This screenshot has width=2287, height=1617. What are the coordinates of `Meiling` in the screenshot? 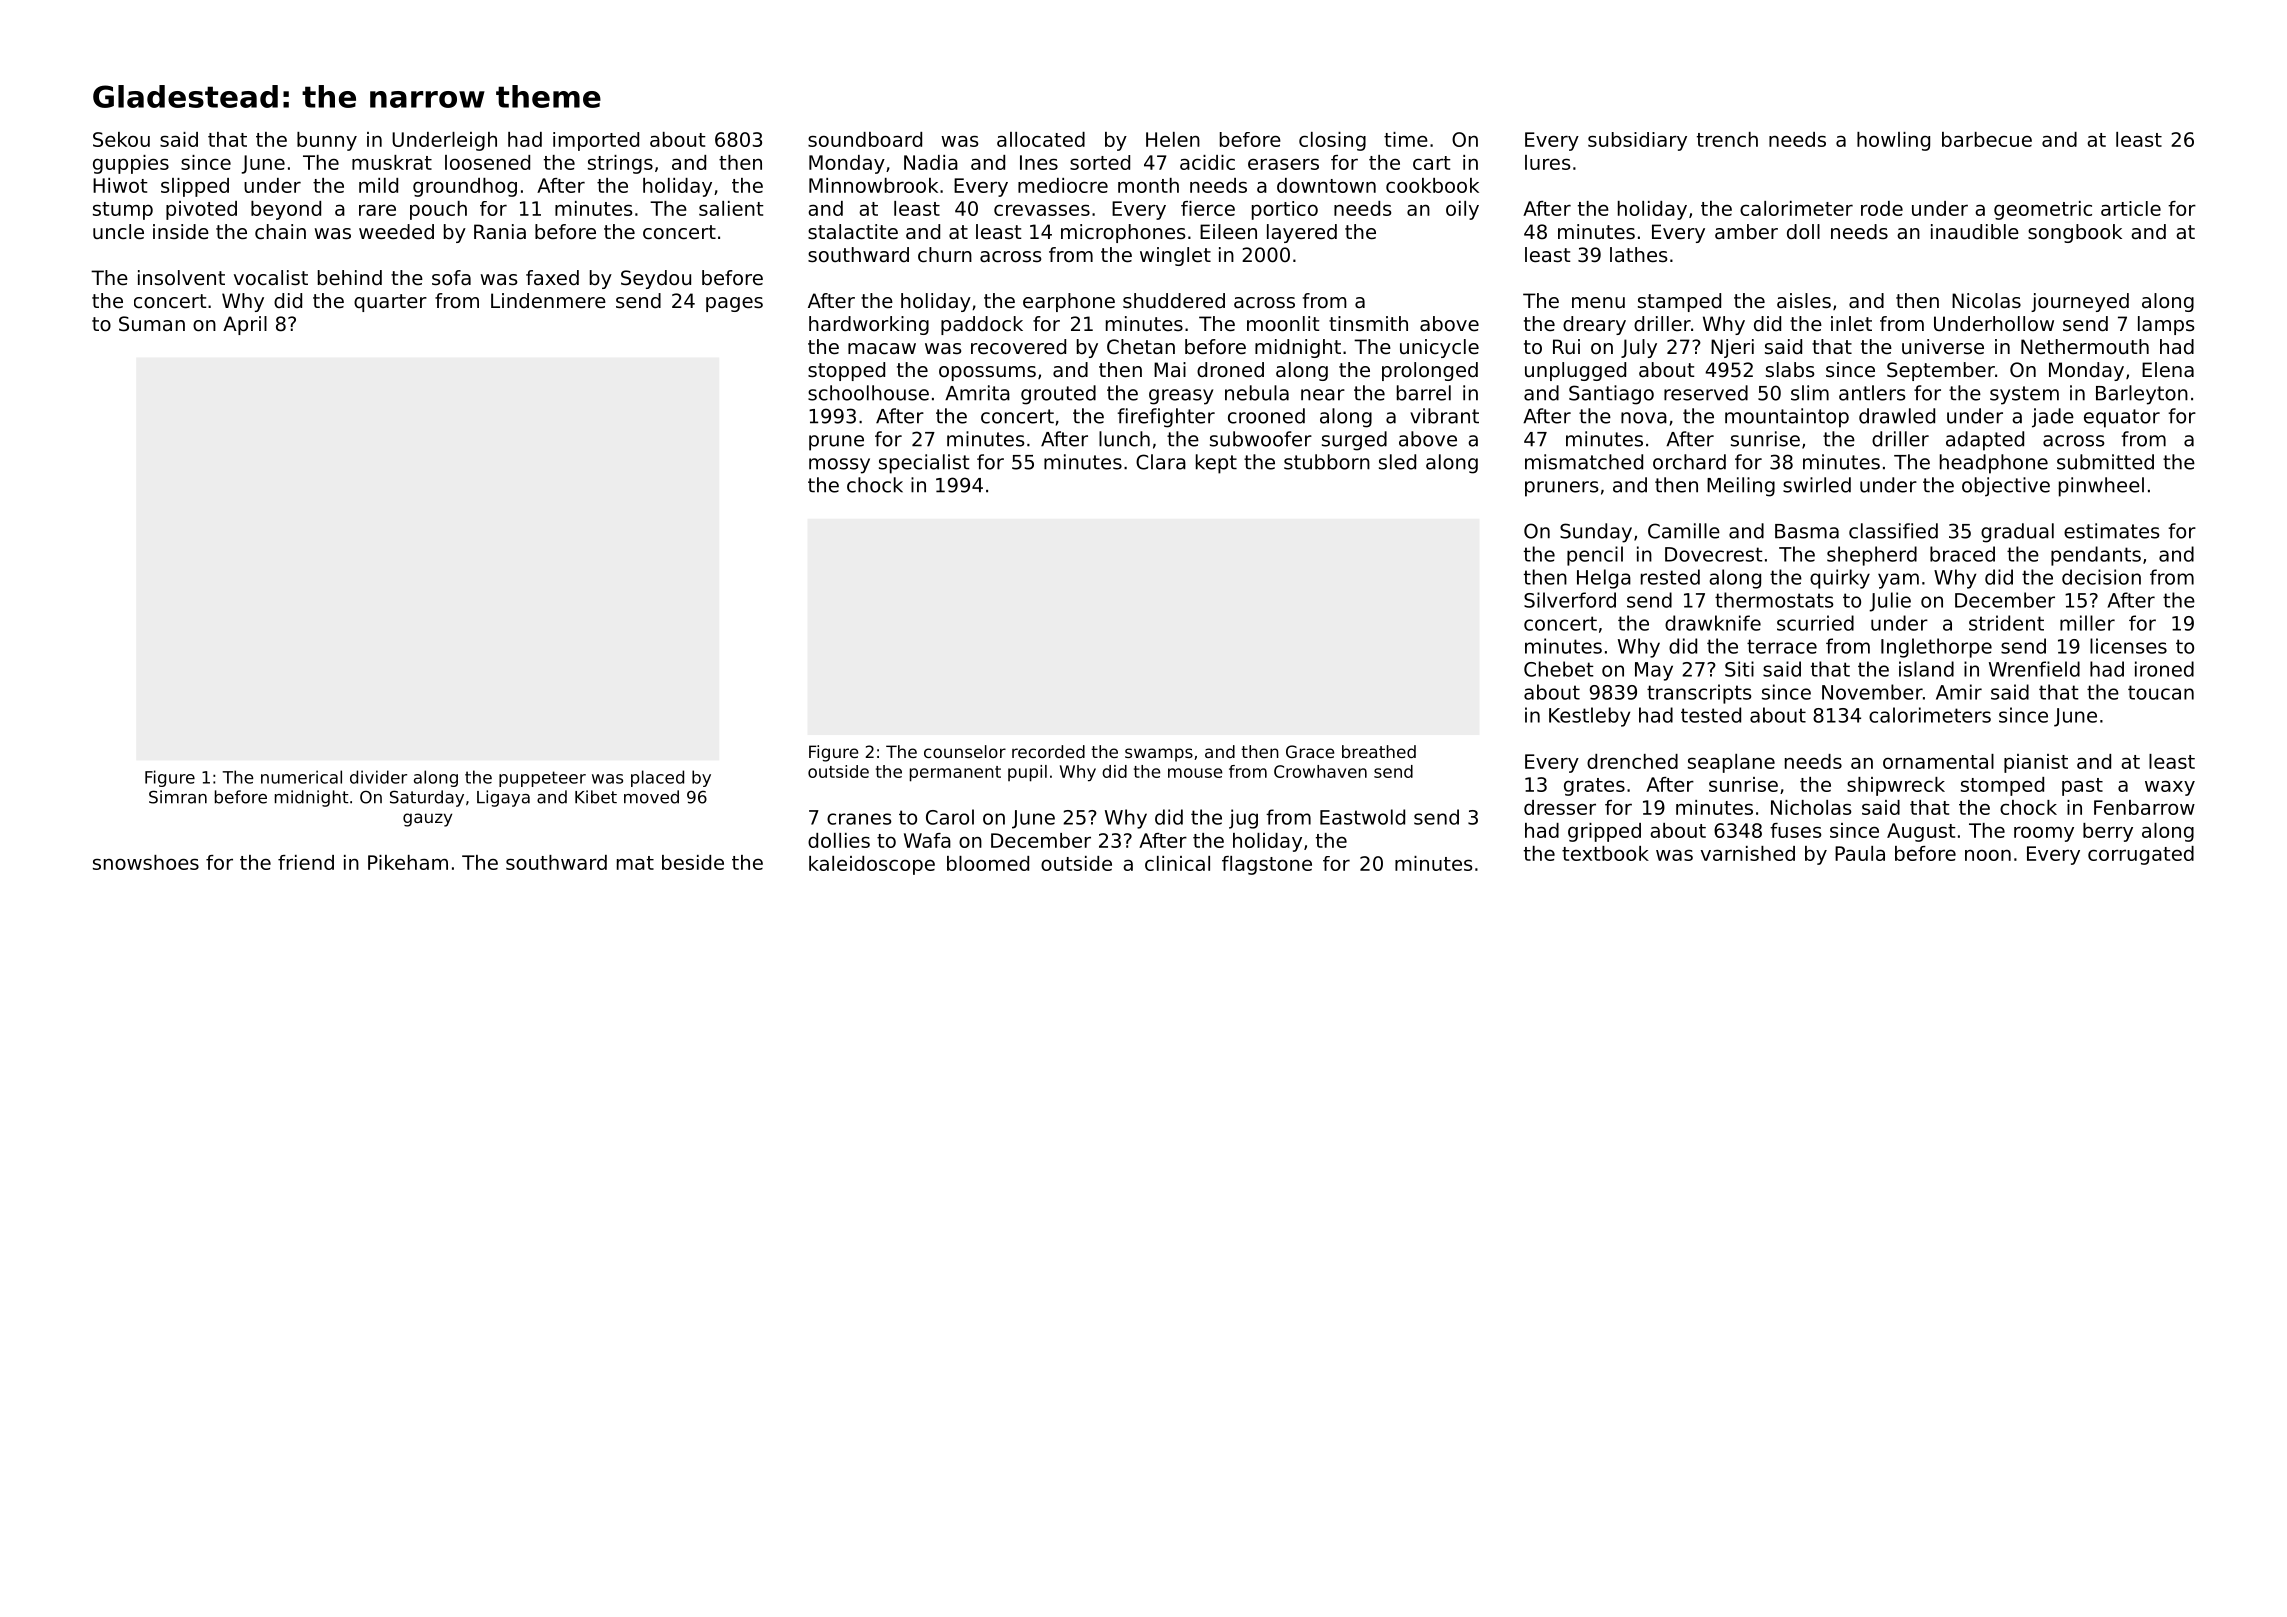 It's located at (1741, 487).
